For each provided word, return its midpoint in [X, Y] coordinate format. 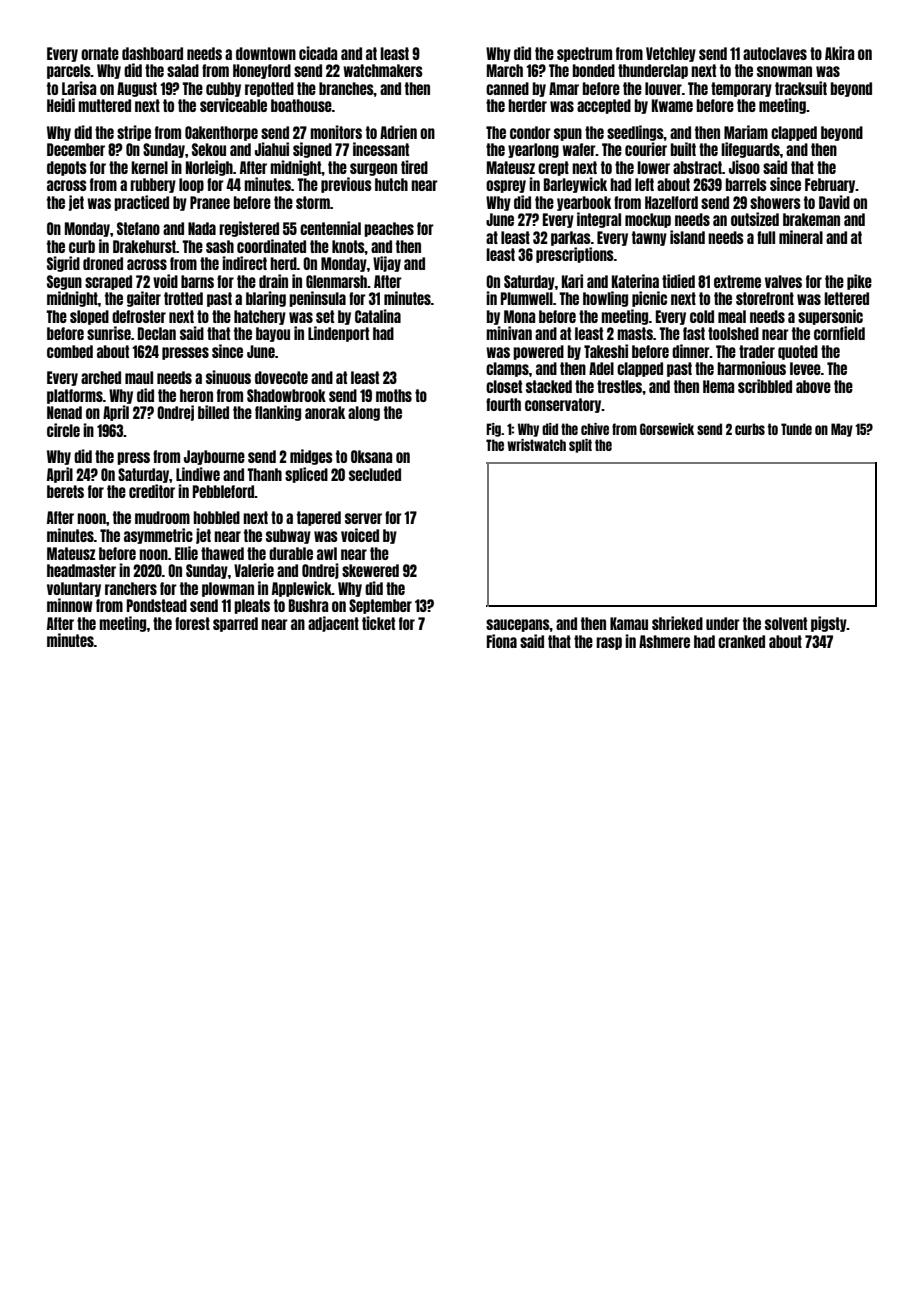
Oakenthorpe [221, 133]
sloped [89, 317]
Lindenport [338, 334]
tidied [678, 281]
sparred [235, 624]
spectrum [584, 54]
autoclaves [775, 53]
